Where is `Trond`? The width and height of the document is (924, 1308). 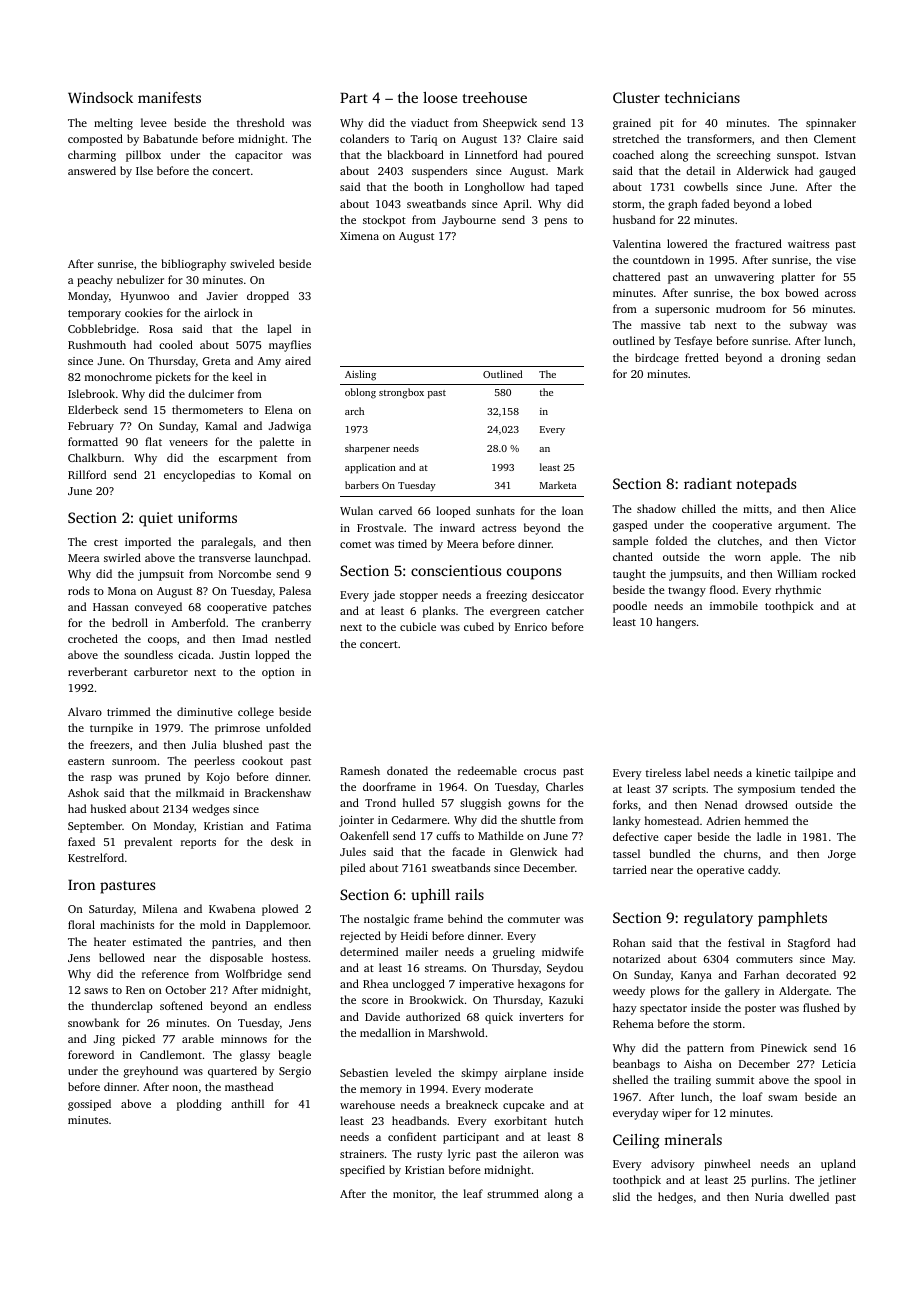
Trond is located at coordinates (380, 802).
